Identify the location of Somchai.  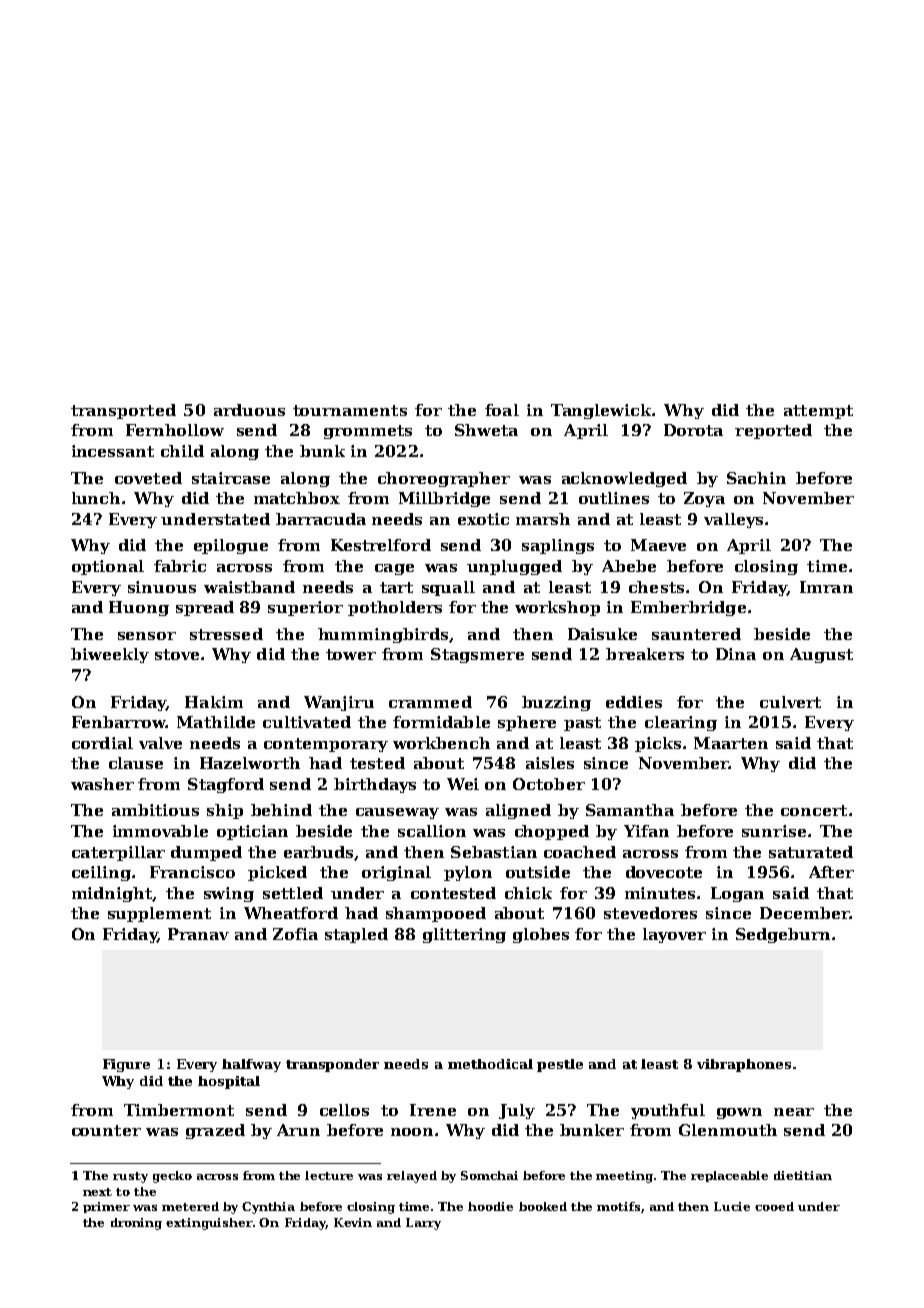
(489, 1175).
